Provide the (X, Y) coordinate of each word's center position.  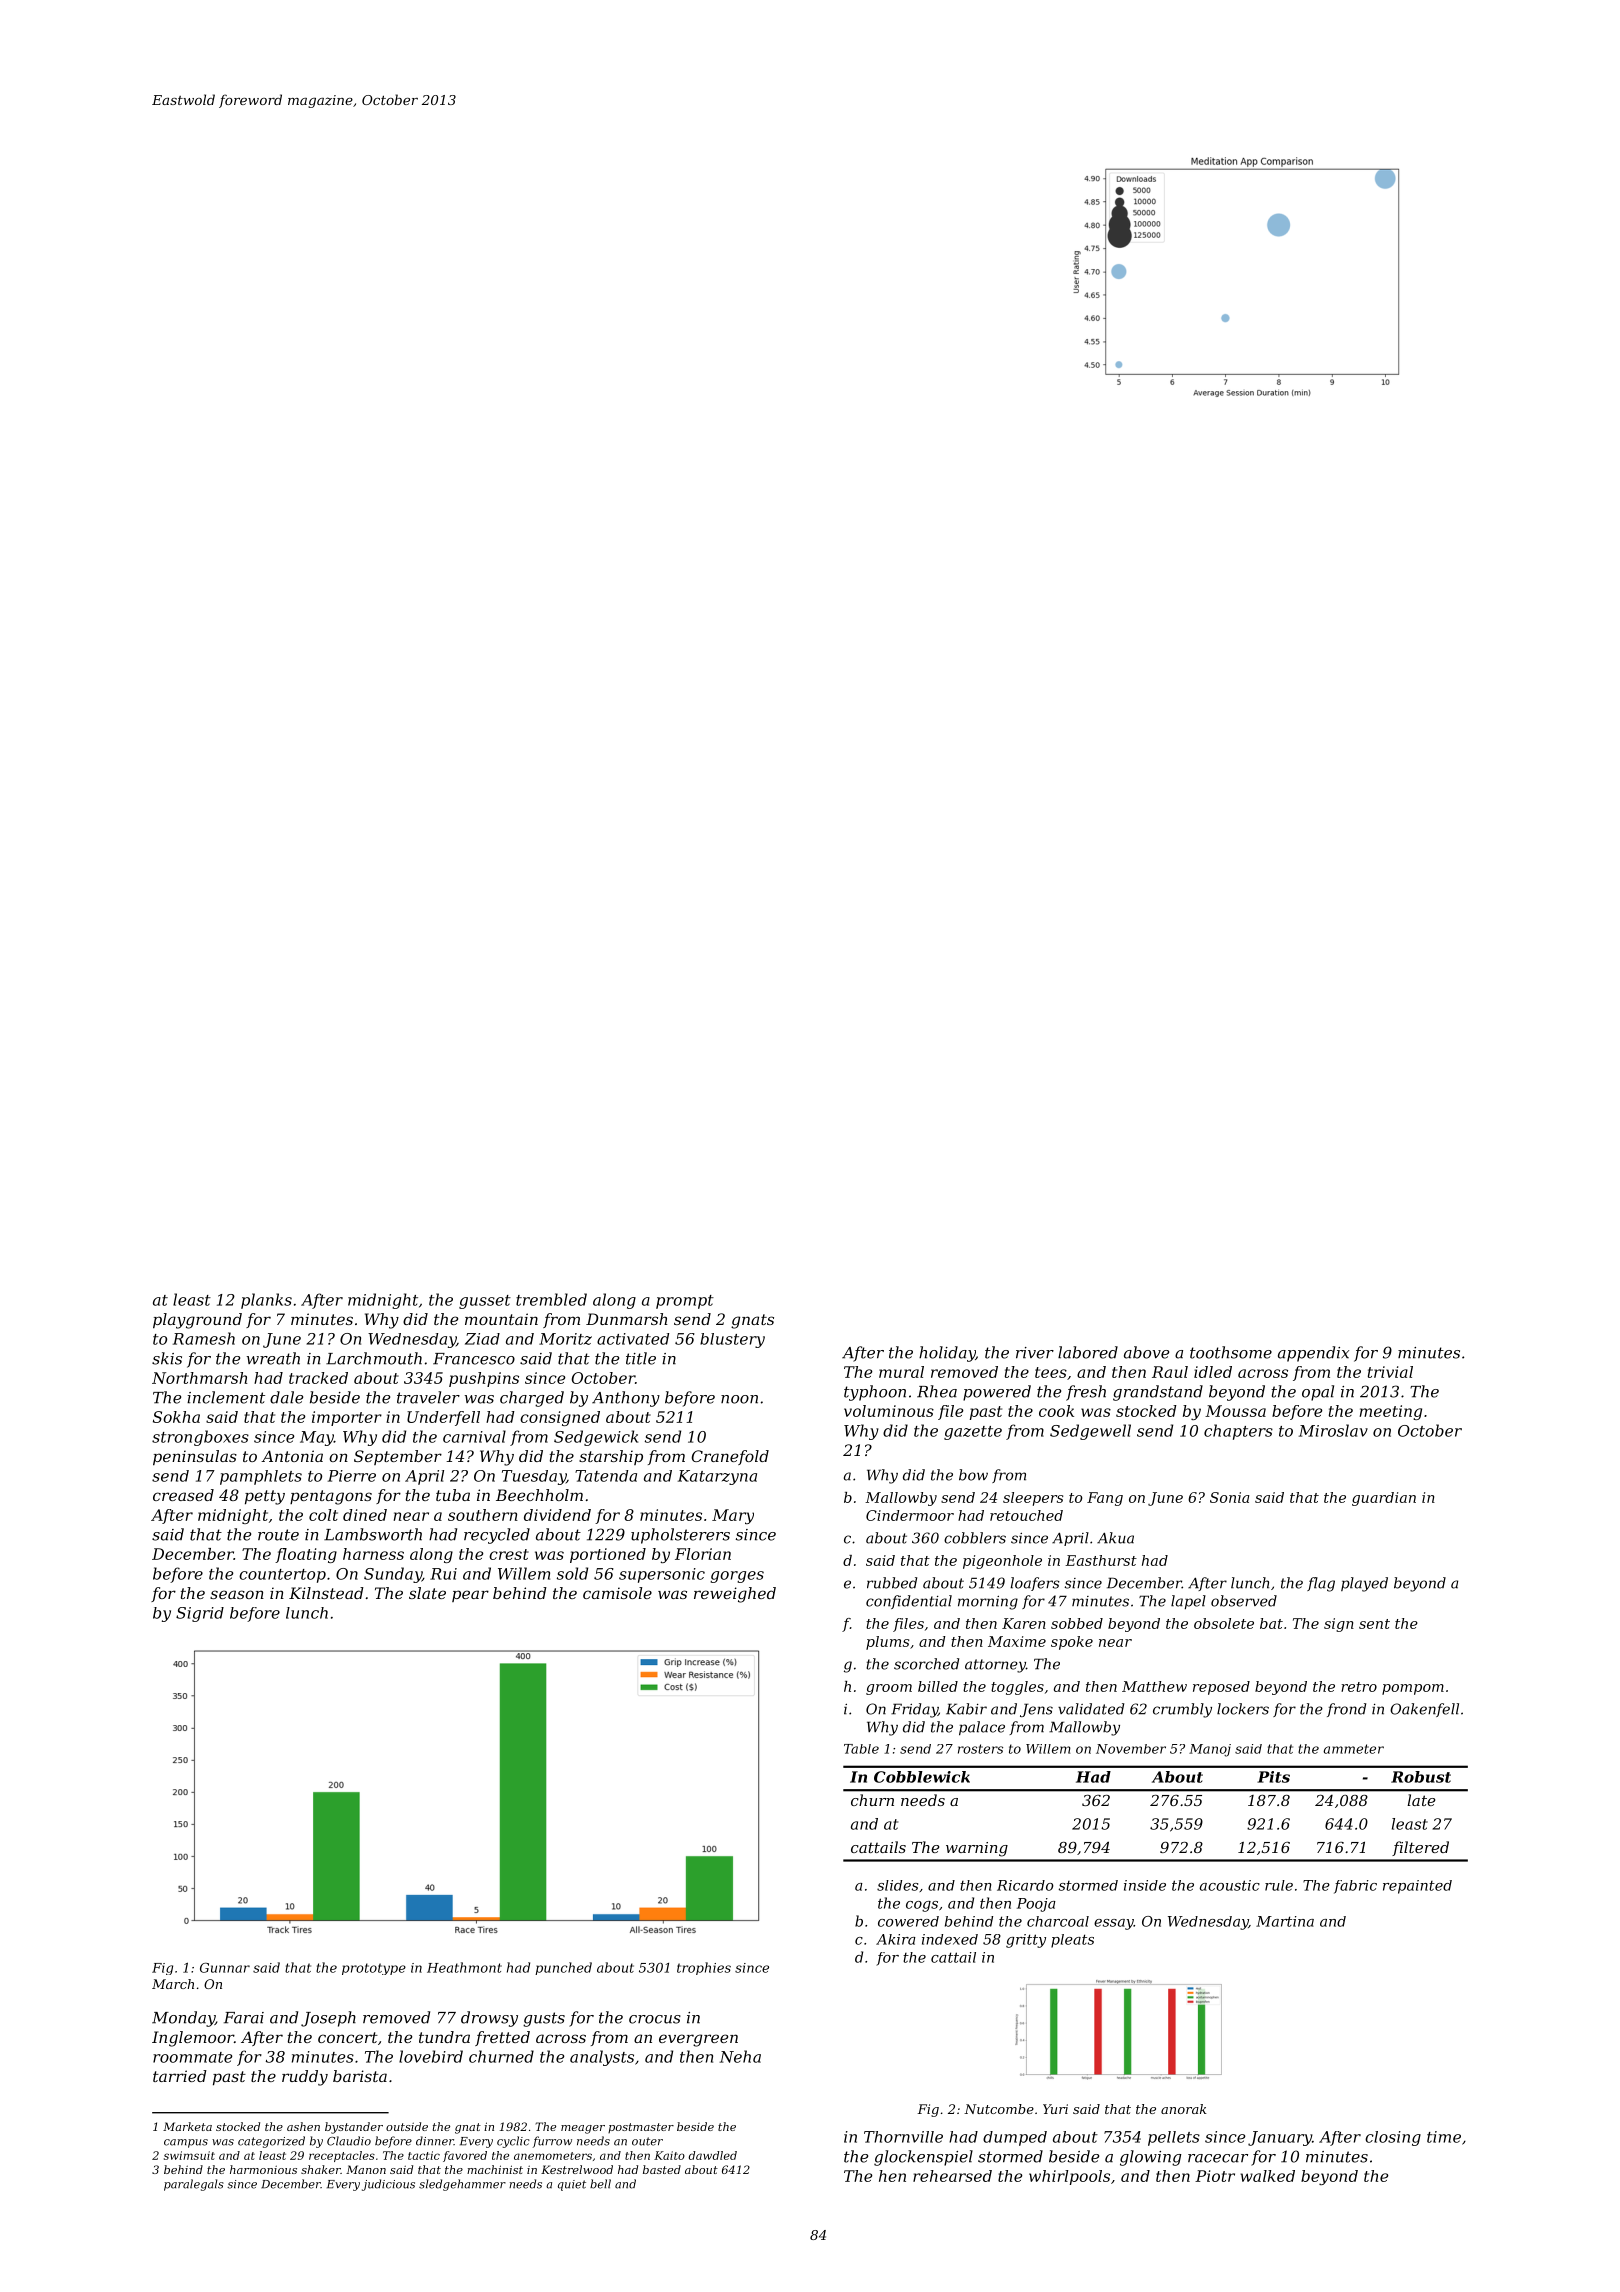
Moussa (1235, 1411)
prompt (685, 1302)
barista (360, 2076)
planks (266, 1301)
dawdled (712, 2155)
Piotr (1215, 2176)
